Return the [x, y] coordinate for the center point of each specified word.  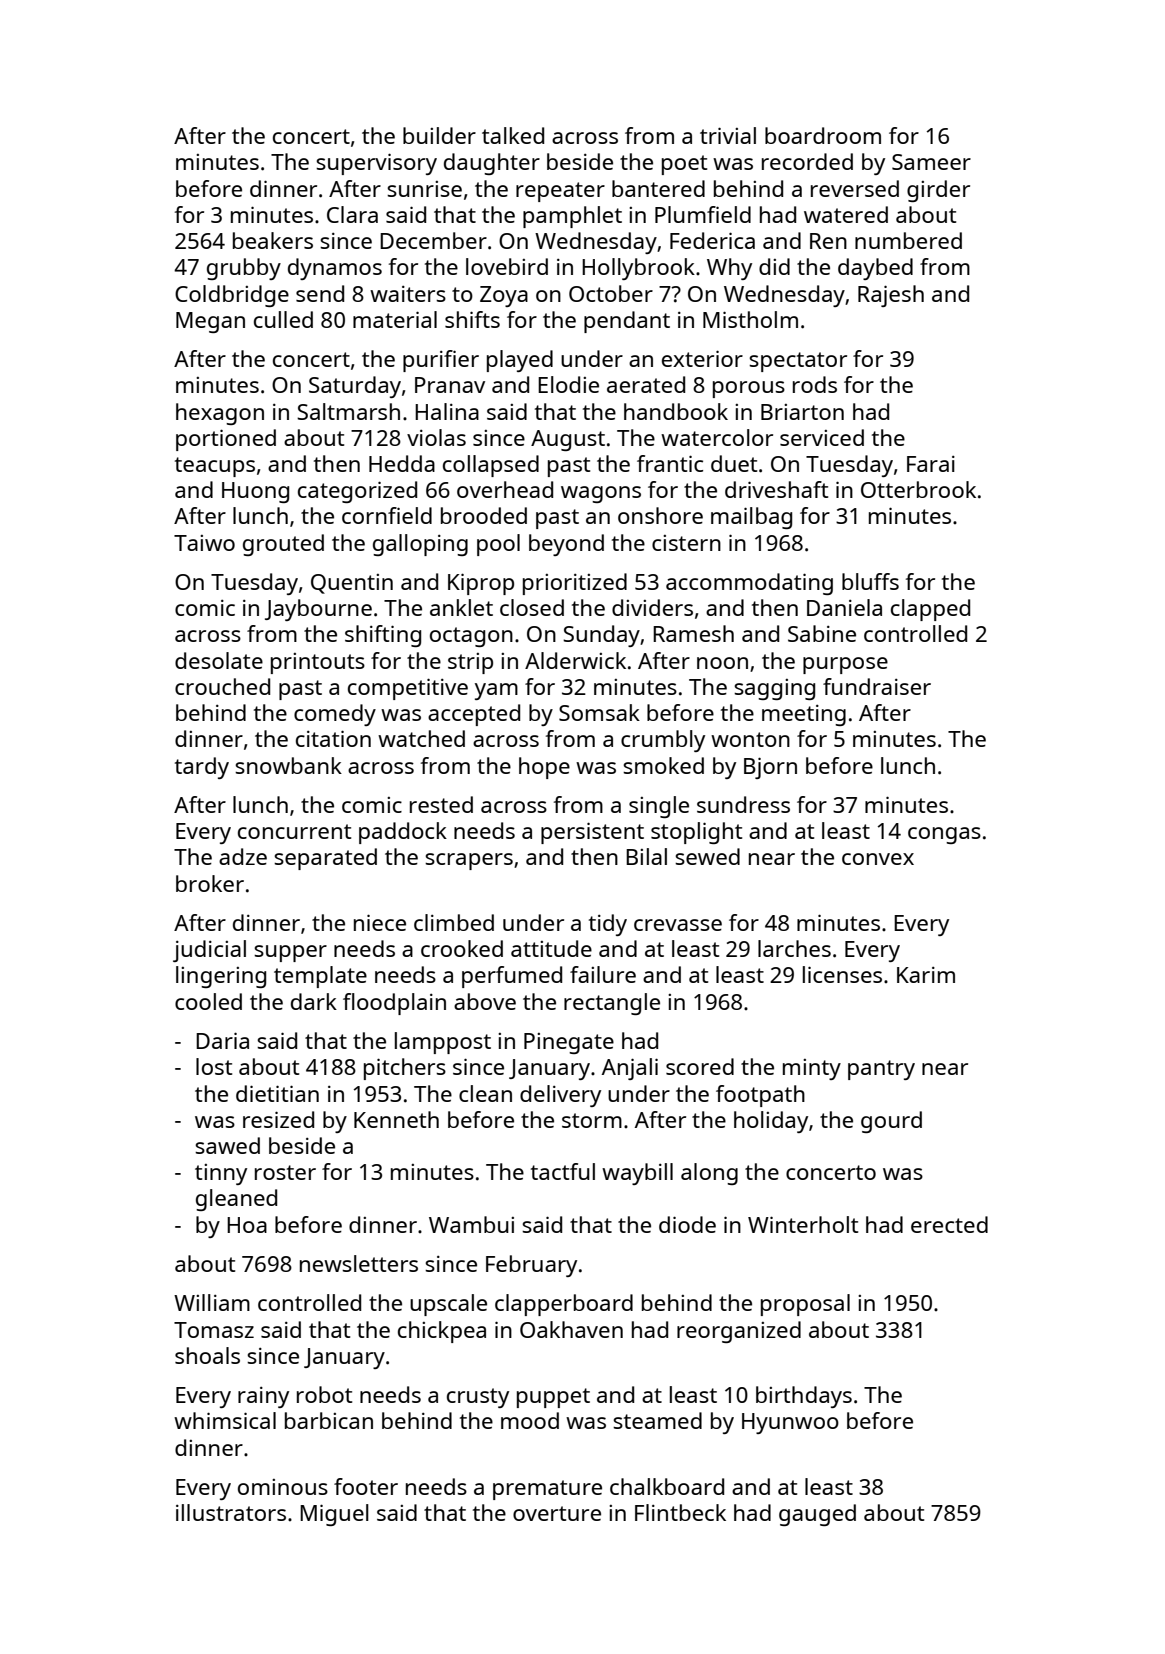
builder [439, 135]
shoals [207, 1355]
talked [513, 135]
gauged [817, 1515]
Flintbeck [680, 1512]
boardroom [823, 135]
